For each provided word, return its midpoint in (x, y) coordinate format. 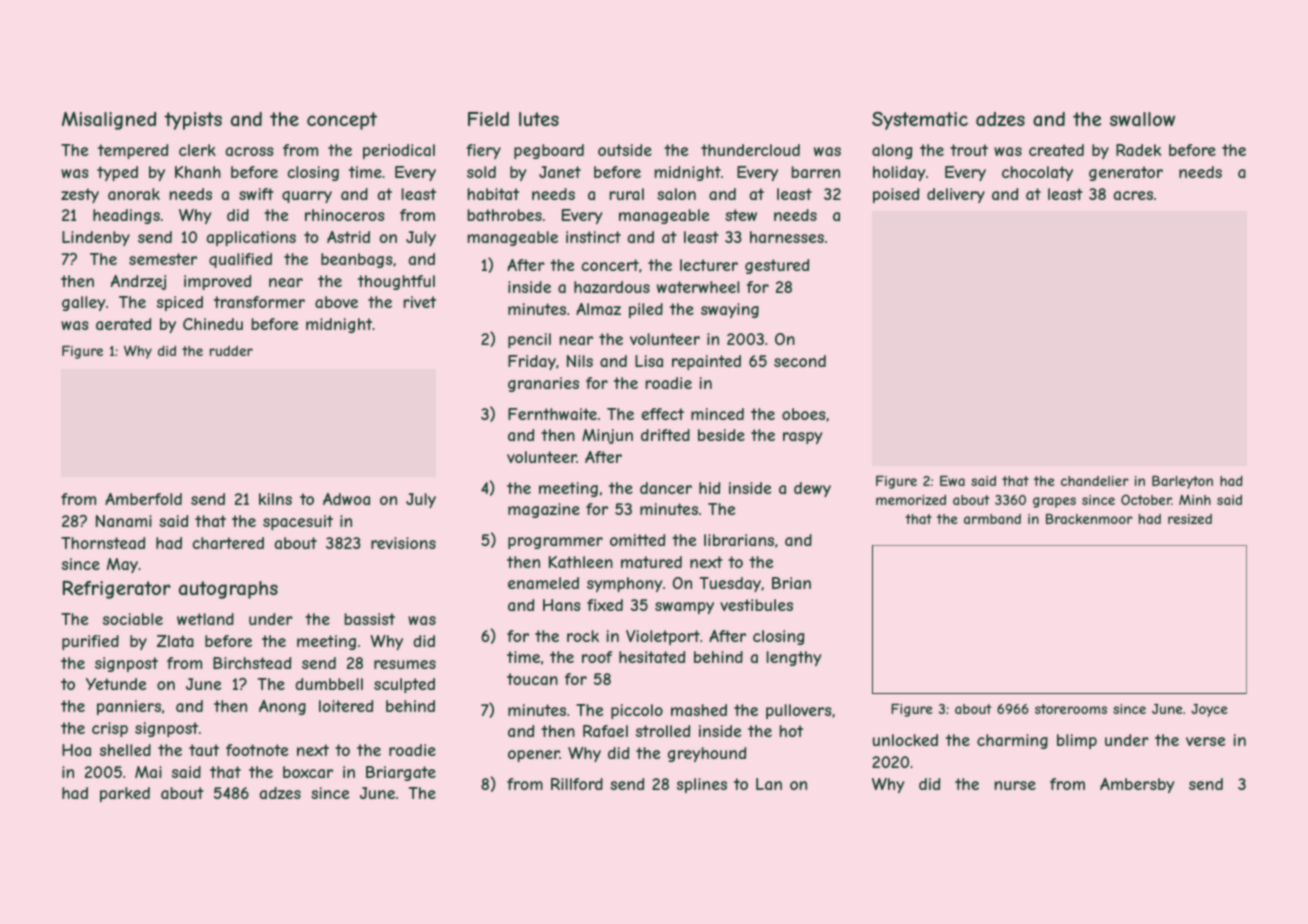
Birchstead (252, 663)
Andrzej (138, 282)
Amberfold (143, 499)
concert (610, 265)
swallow (1142, 119)
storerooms (1071, 709)
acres (1133, 195)
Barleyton (1182, 482)
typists (193, 121)
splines (702, 785)
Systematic (920, 121)
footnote (257, 750)
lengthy (793, 658)
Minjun (607, 436)
